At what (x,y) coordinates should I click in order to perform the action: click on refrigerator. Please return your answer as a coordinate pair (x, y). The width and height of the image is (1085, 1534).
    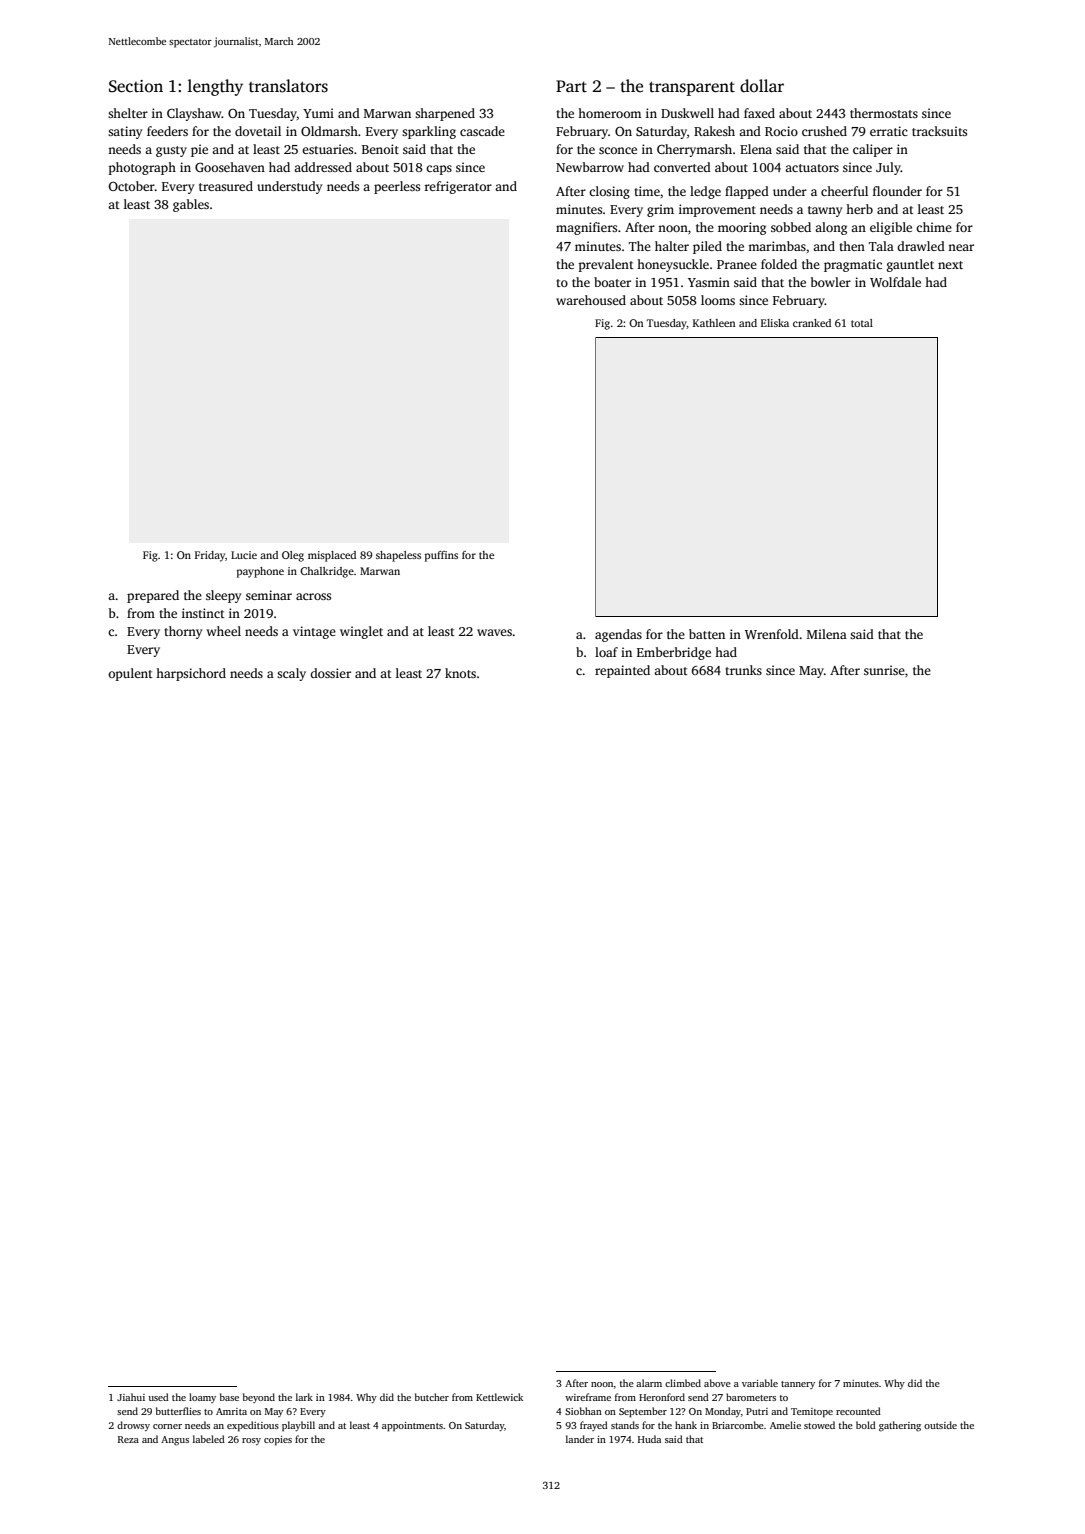
    Looking at the image, I should click on (458, 187).
